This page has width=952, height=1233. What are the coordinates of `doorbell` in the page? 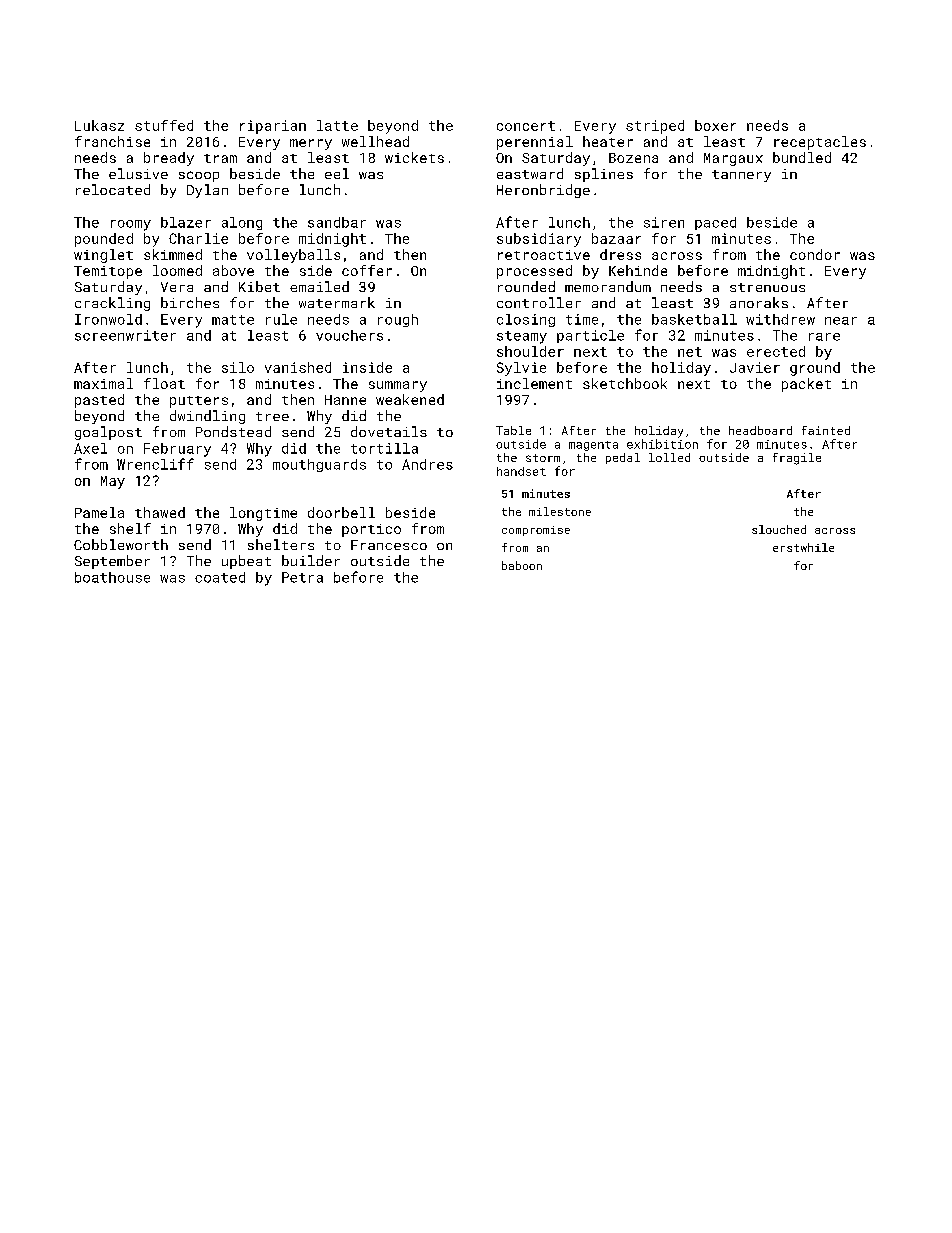 It's located at (341, 512).
